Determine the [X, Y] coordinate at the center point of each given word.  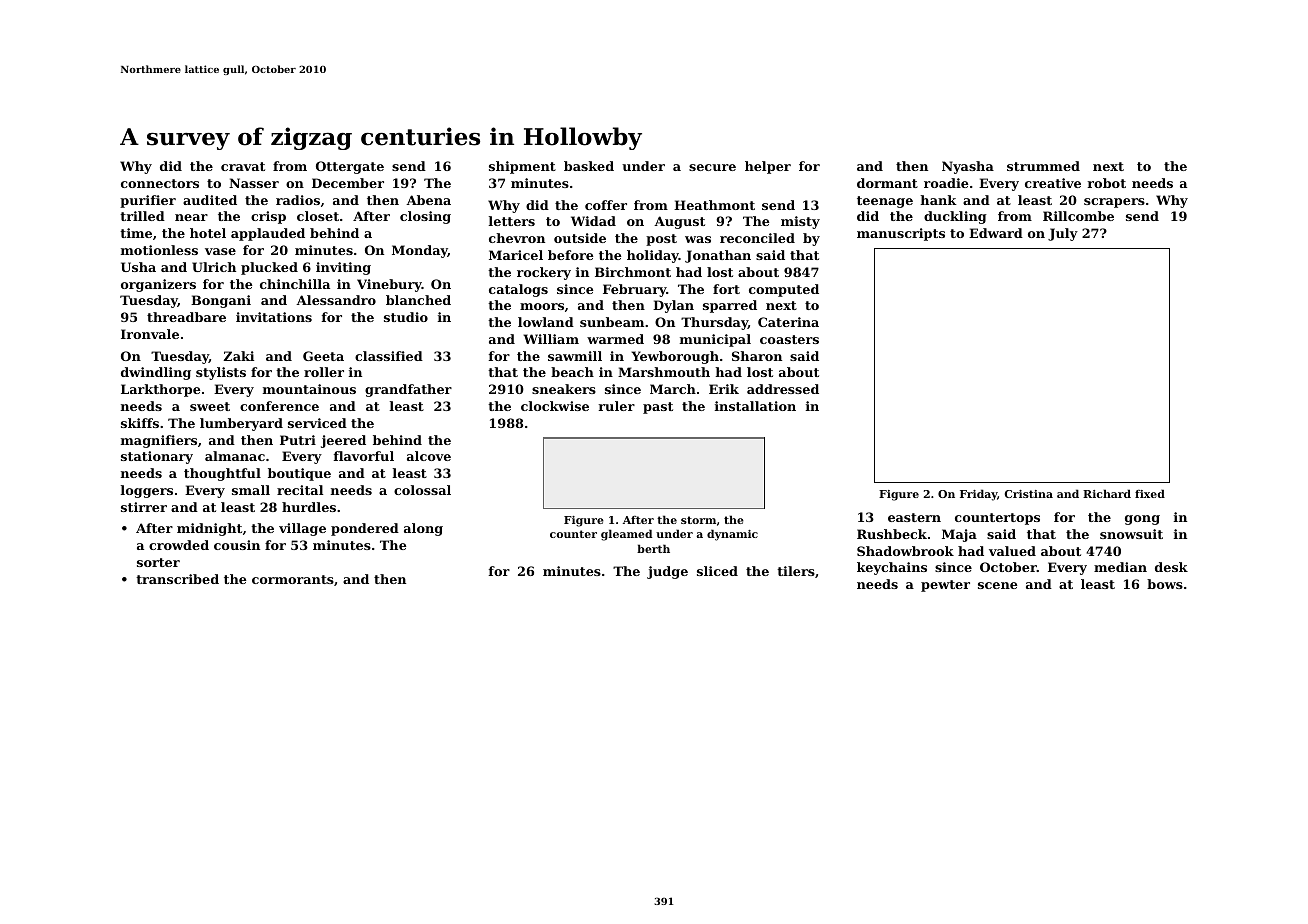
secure [712, 167]
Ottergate [350, 167]
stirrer [144, 507]
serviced [317, 423]
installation [755, 406]
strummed [1043, 166]
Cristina [1029, 494]
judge [667, 572]
